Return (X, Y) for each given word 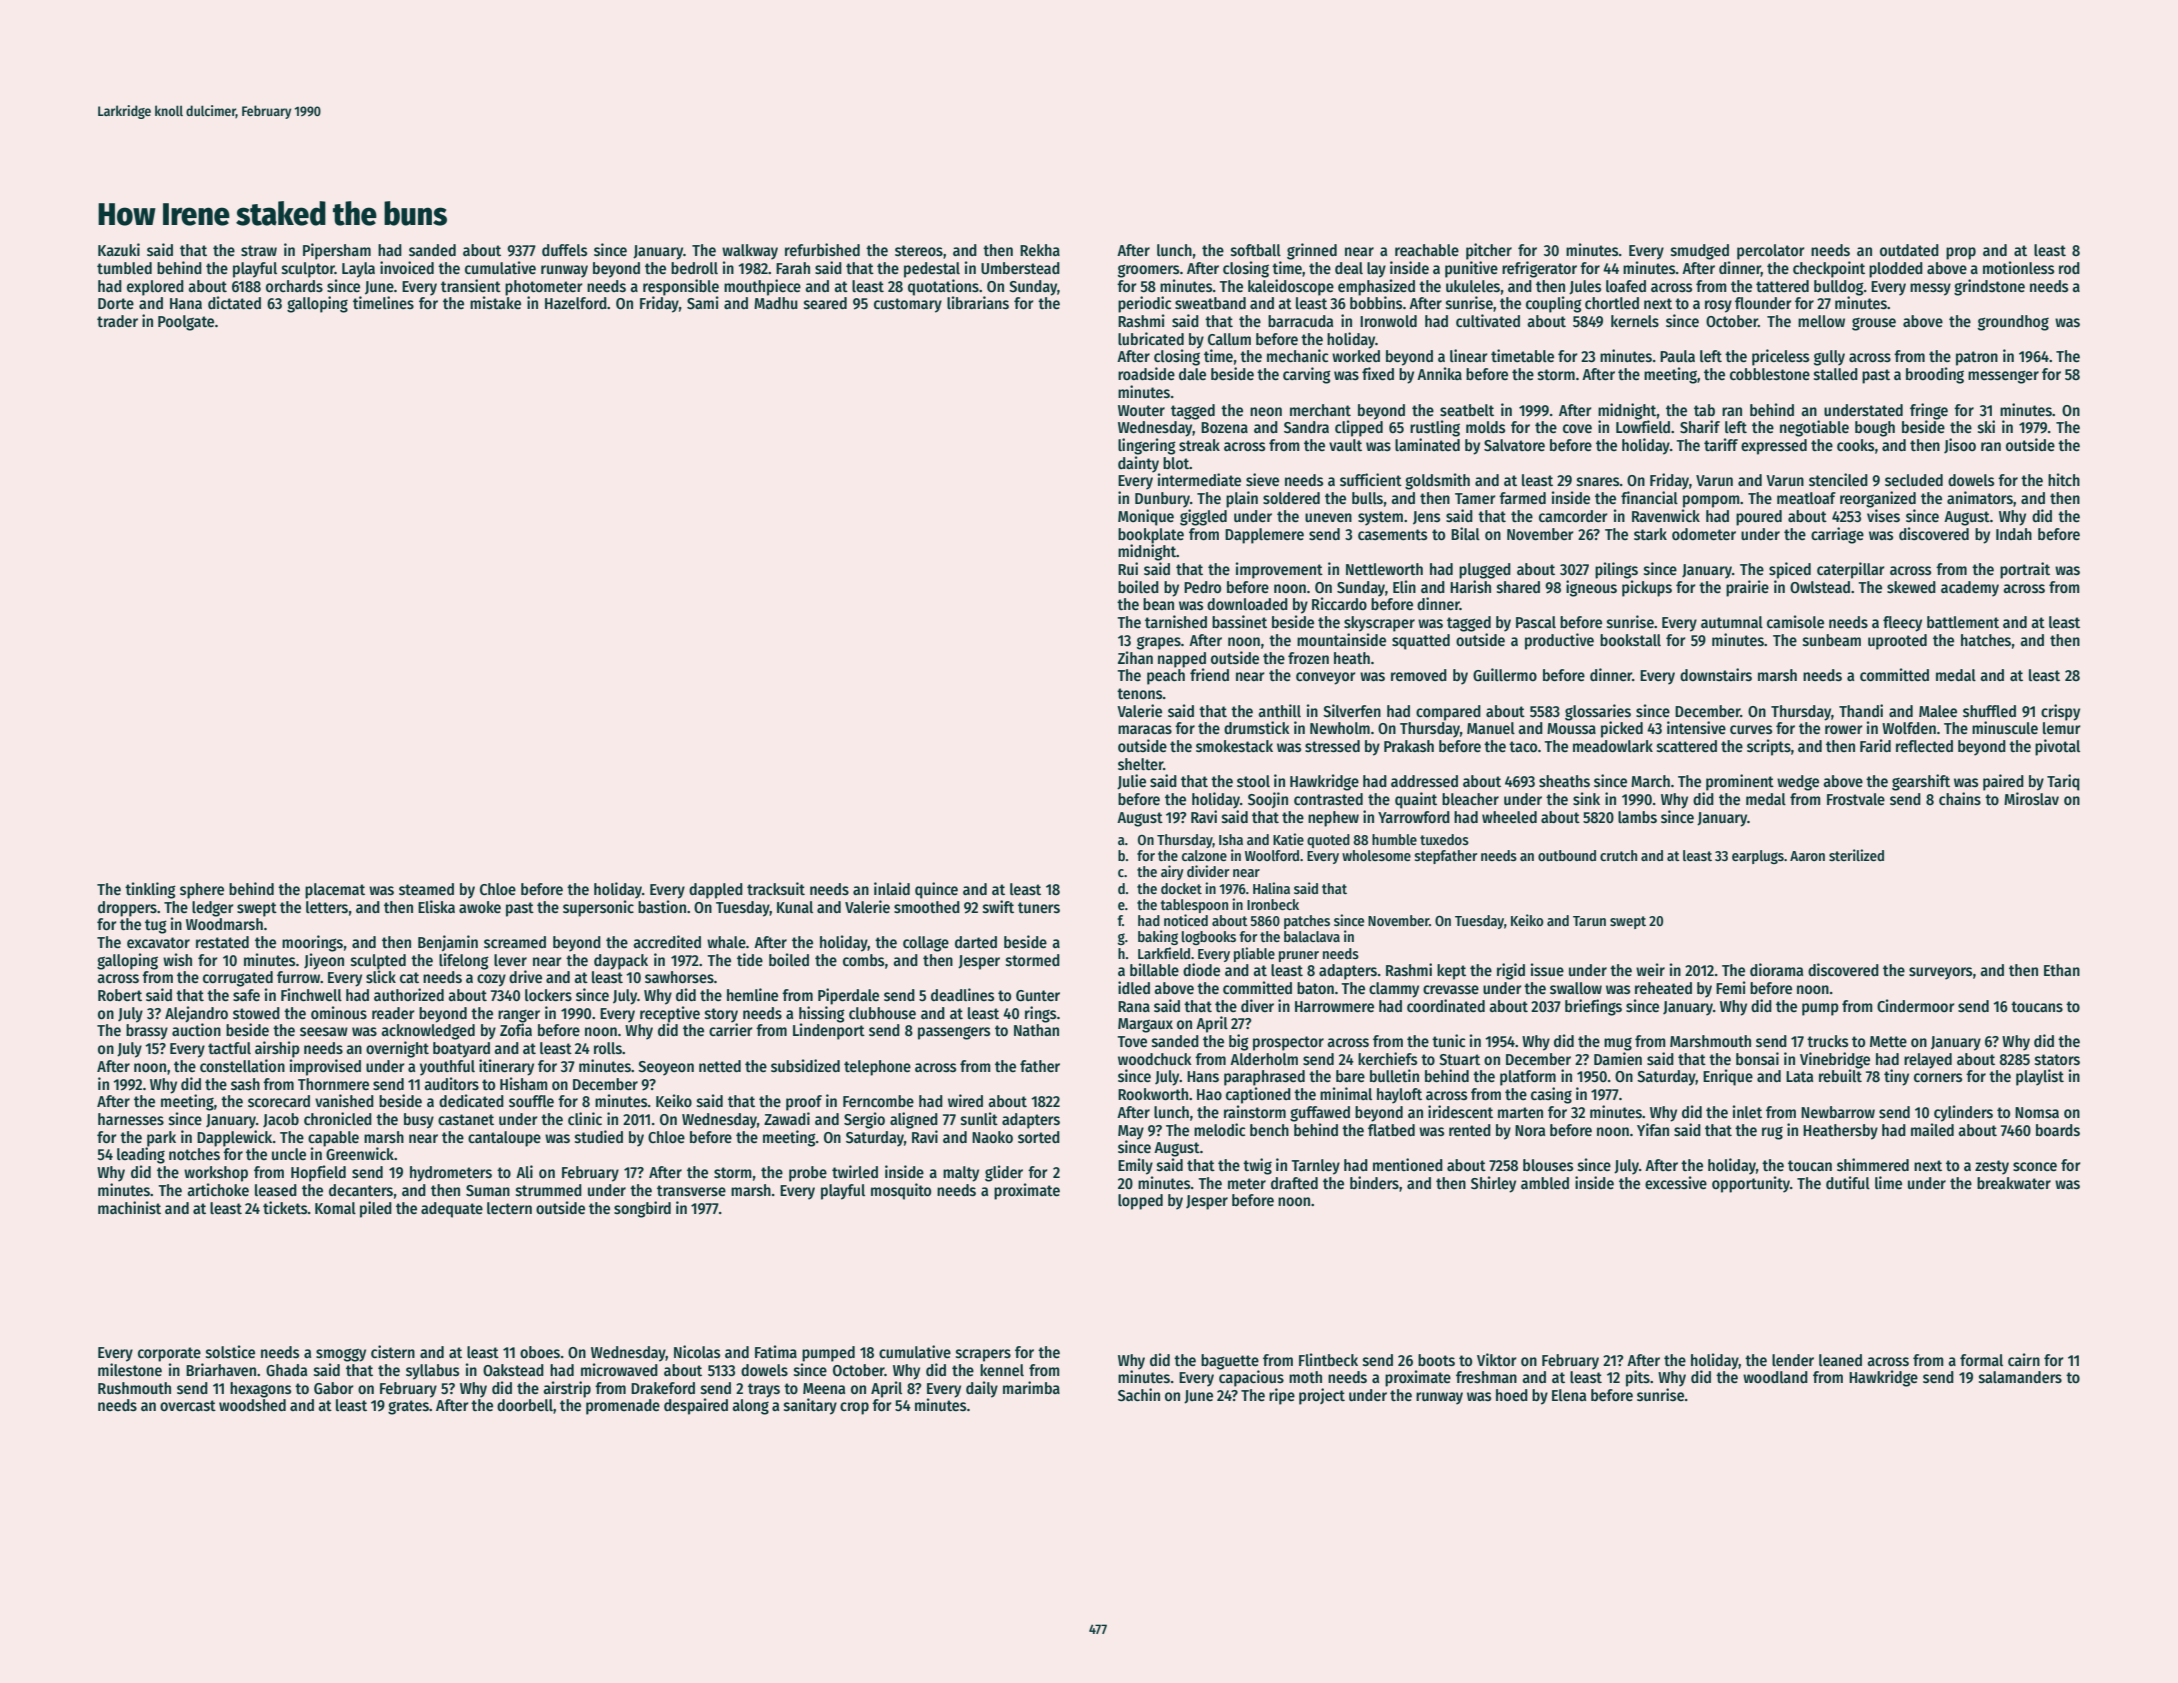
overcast (188, 1406)
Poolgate (186, 323)
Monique (1146, 517)
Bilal (1465, 533)
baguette (1230, 1362)
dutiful (1848, 1182)
